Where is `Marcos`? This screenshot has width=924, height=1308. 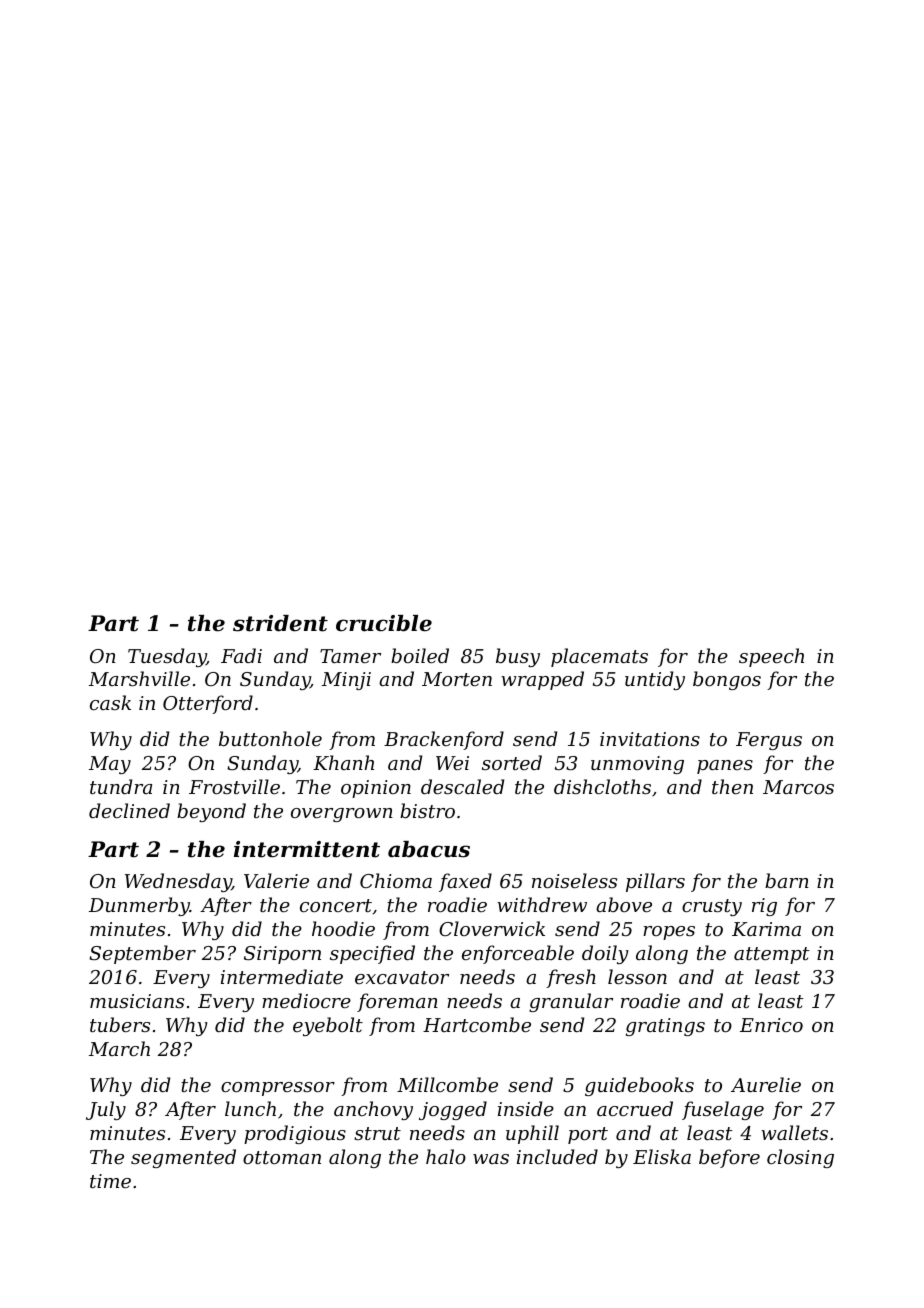 Marcos is located at coordinates (798, 787).
